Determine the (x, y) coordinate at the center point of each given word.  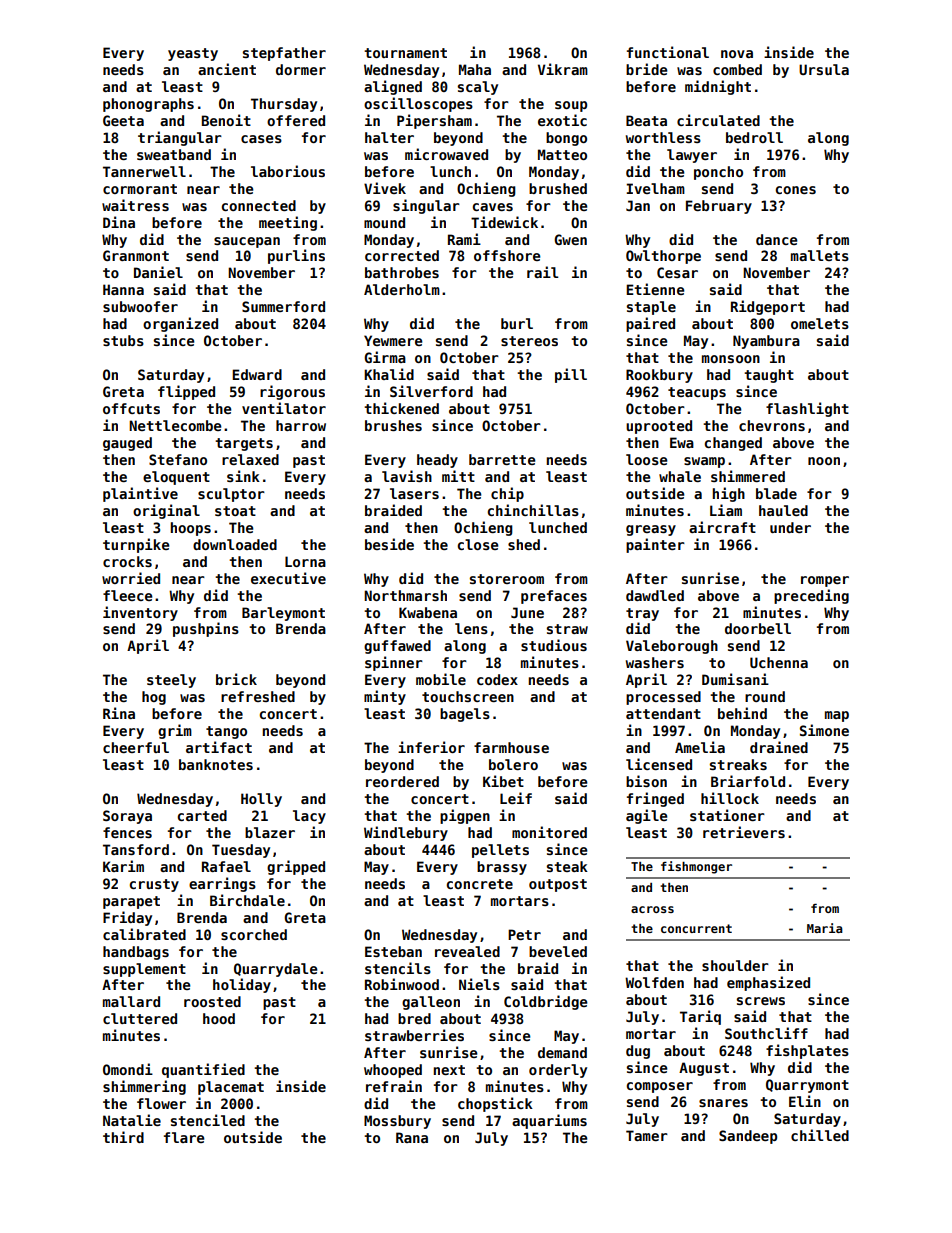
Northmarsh (405, 595)
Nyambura (766, 342)
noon (824, 461)
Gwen (570, 239)
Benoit (226, 120)
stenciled (208, 1120)
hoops (190, 529)
